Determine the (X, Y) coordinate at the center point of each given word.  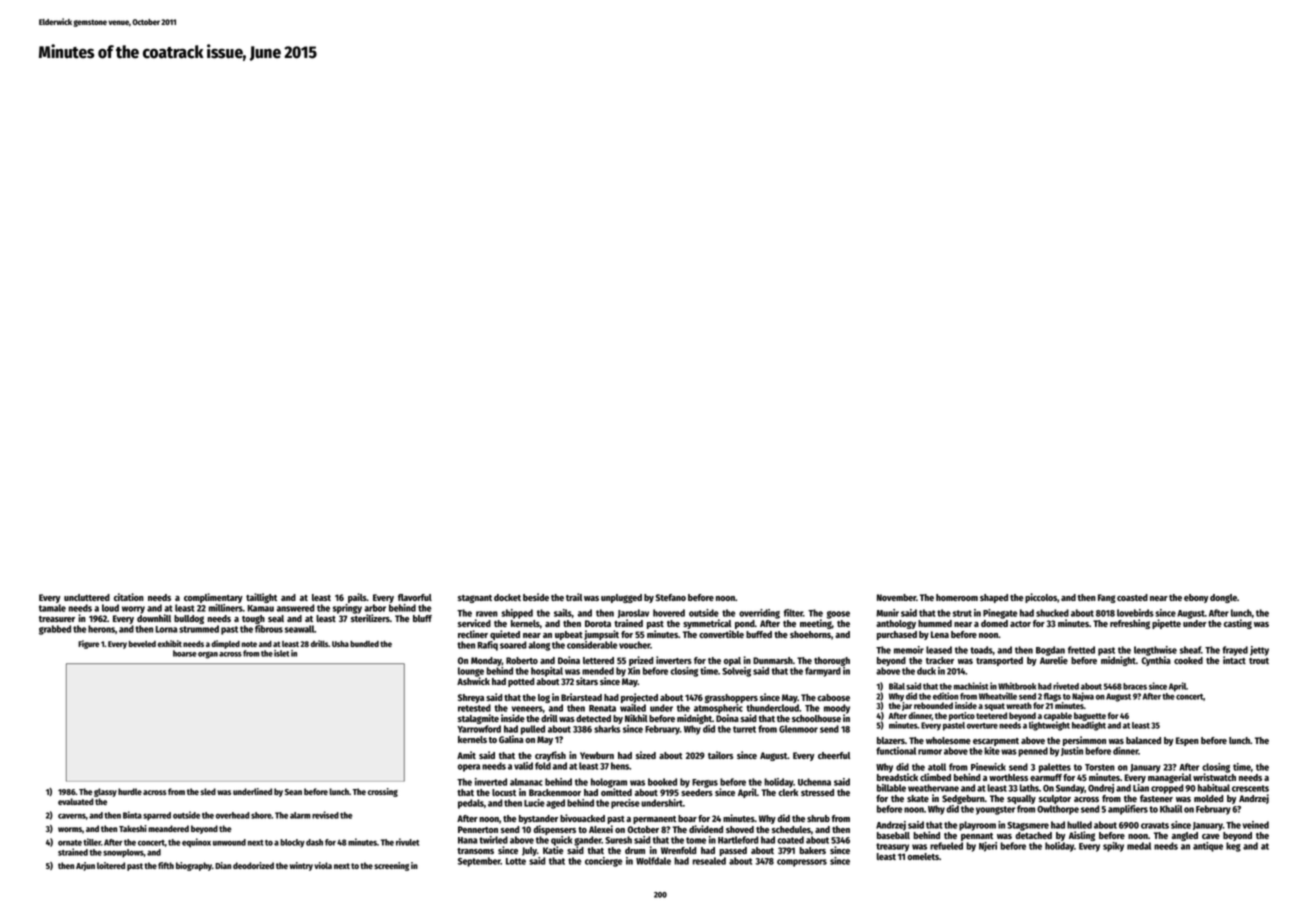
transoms (475, 851)
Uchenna (814, 782)
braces (1135, 686)
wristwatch (1214, 777)
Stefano (671, 597)
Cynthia (1156, 661)
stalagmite (478, 719)
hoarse (185, 653)
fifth (166, 865)
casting (1238, 624)
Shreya (471, 698)
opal (732, 661)
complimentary (213, 598)
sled (208, 791)
